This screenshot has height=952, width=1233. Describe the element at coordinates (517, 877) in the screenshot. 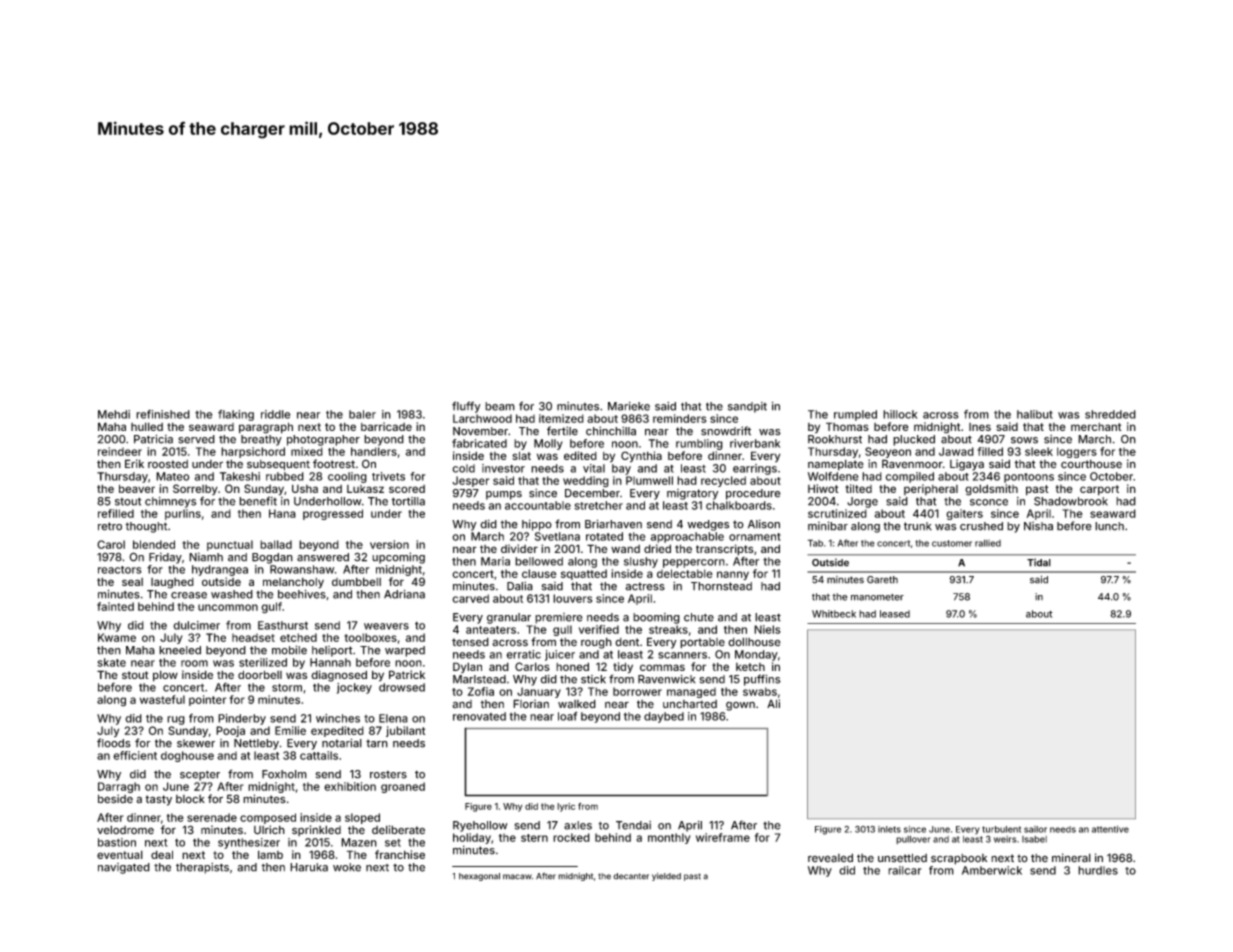

I see `macaw` at that location.
